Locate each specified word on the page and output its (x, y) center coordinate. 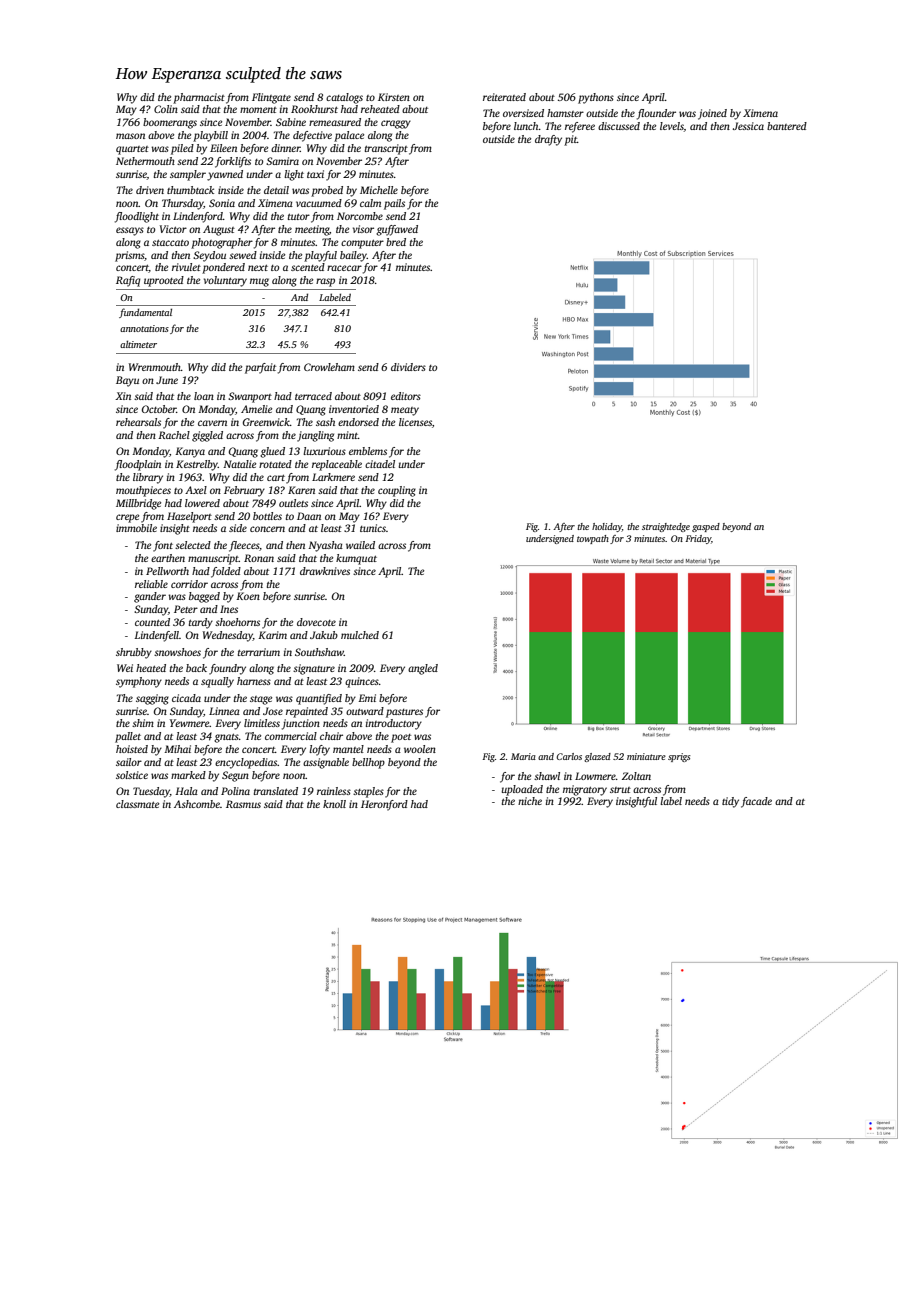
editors (406, 396)
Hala (186, 791)
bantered (787, 126)
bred (396, 242)
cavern (212, 423)
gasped (706, 527)
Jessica (748, 126)
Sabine (291, 122)
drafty (548, 140)
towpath (593, 539)
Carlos (569, 756)
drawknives (325, 571)
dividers (408, 367)
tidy (730, 802)
